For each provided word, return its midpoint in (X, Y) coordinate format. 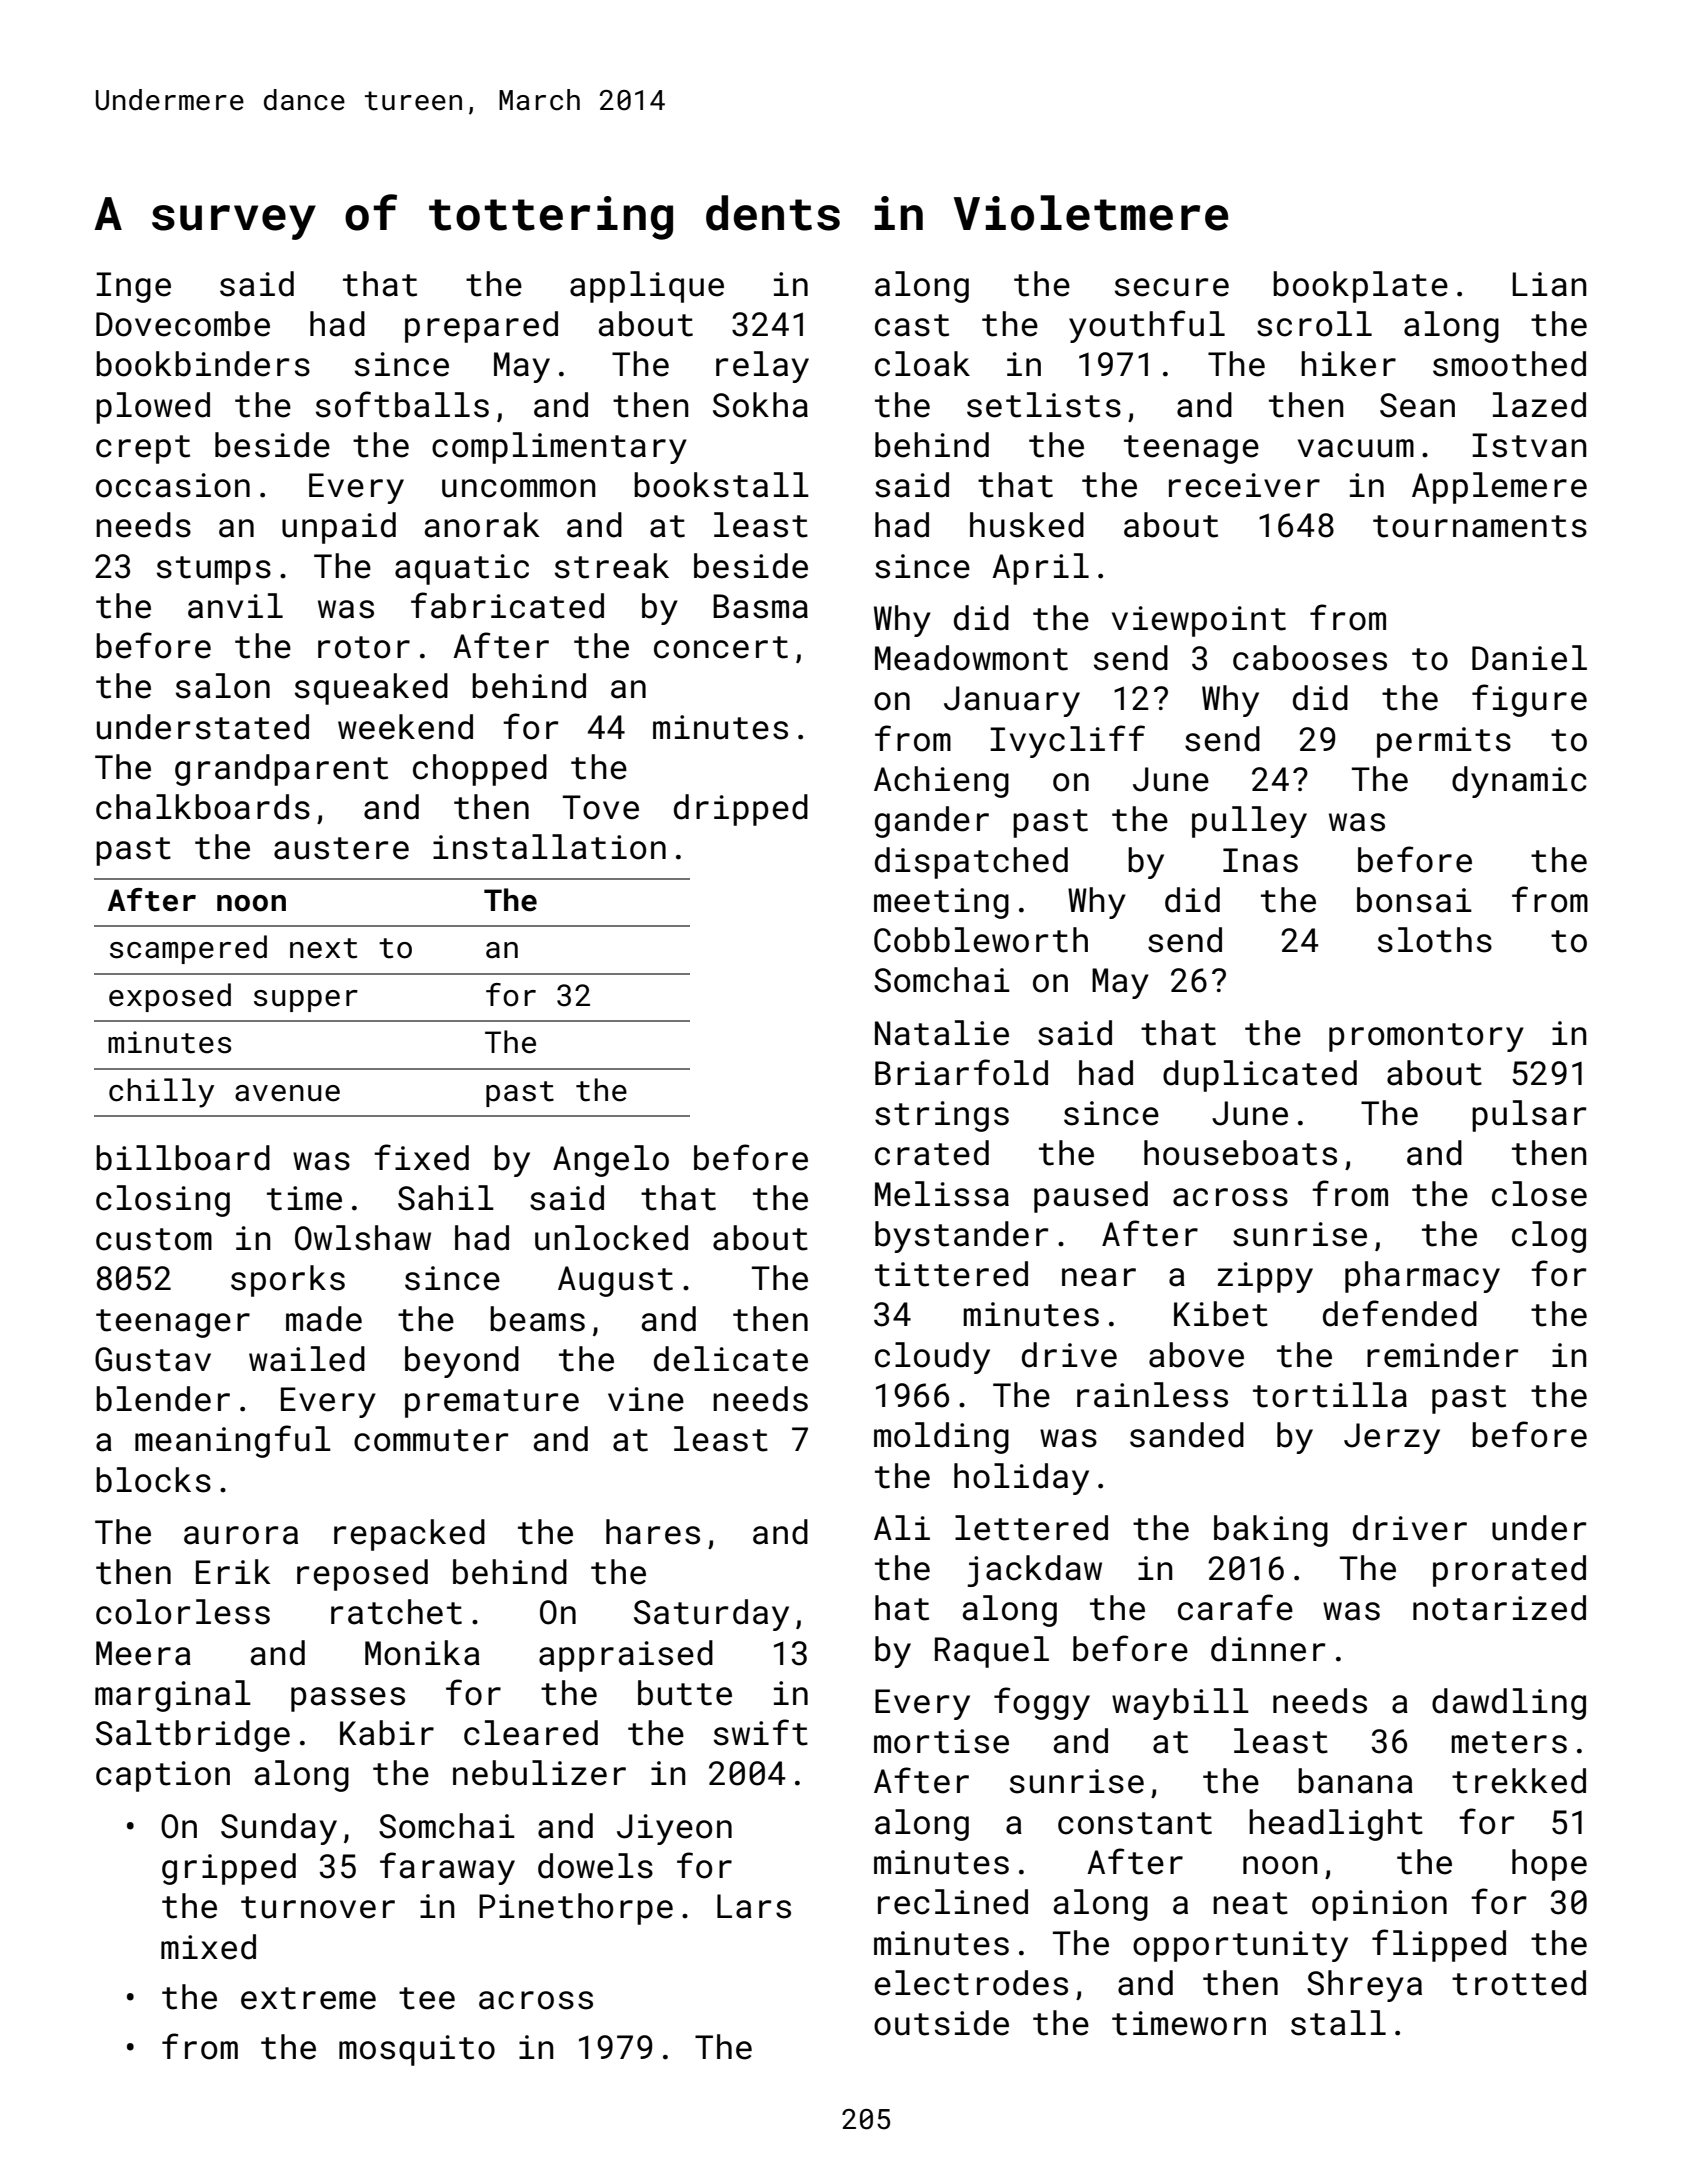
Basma (760, 606)
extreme (308, 1998)
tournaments (1480, 526)
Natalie (942, 1033)
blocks (153, 1480)
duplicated (1260, 1076)
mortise (941, 1741)
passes (348, 1699)
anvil (235, 606)
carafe (1235, 1607)
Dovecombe (183, 324)
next (323, 948)
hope (1549, 1865)
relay (762, 367)
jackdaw (1034, 1571)
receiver (1244, 485)
